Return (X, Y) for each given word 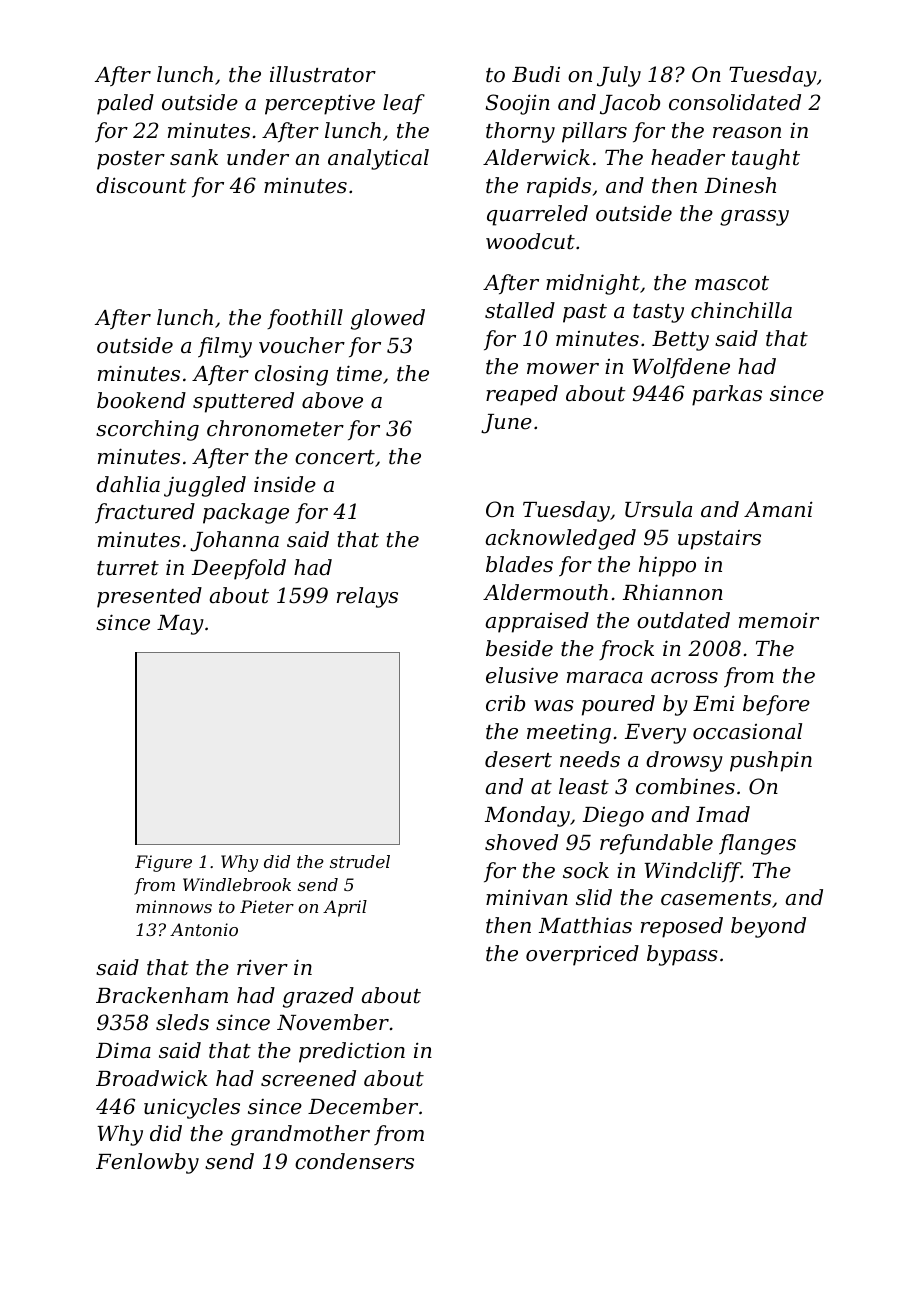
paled (125, 104)
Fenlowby (147, 1163)
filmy (225, 347)
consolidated (735, 102)
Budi (536, 74)
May (180, 625)
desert (518, 759)
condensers (354, 1161)
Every (655, 734)
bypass (682, 955)
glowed (388, 319)
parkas (727, 395)
